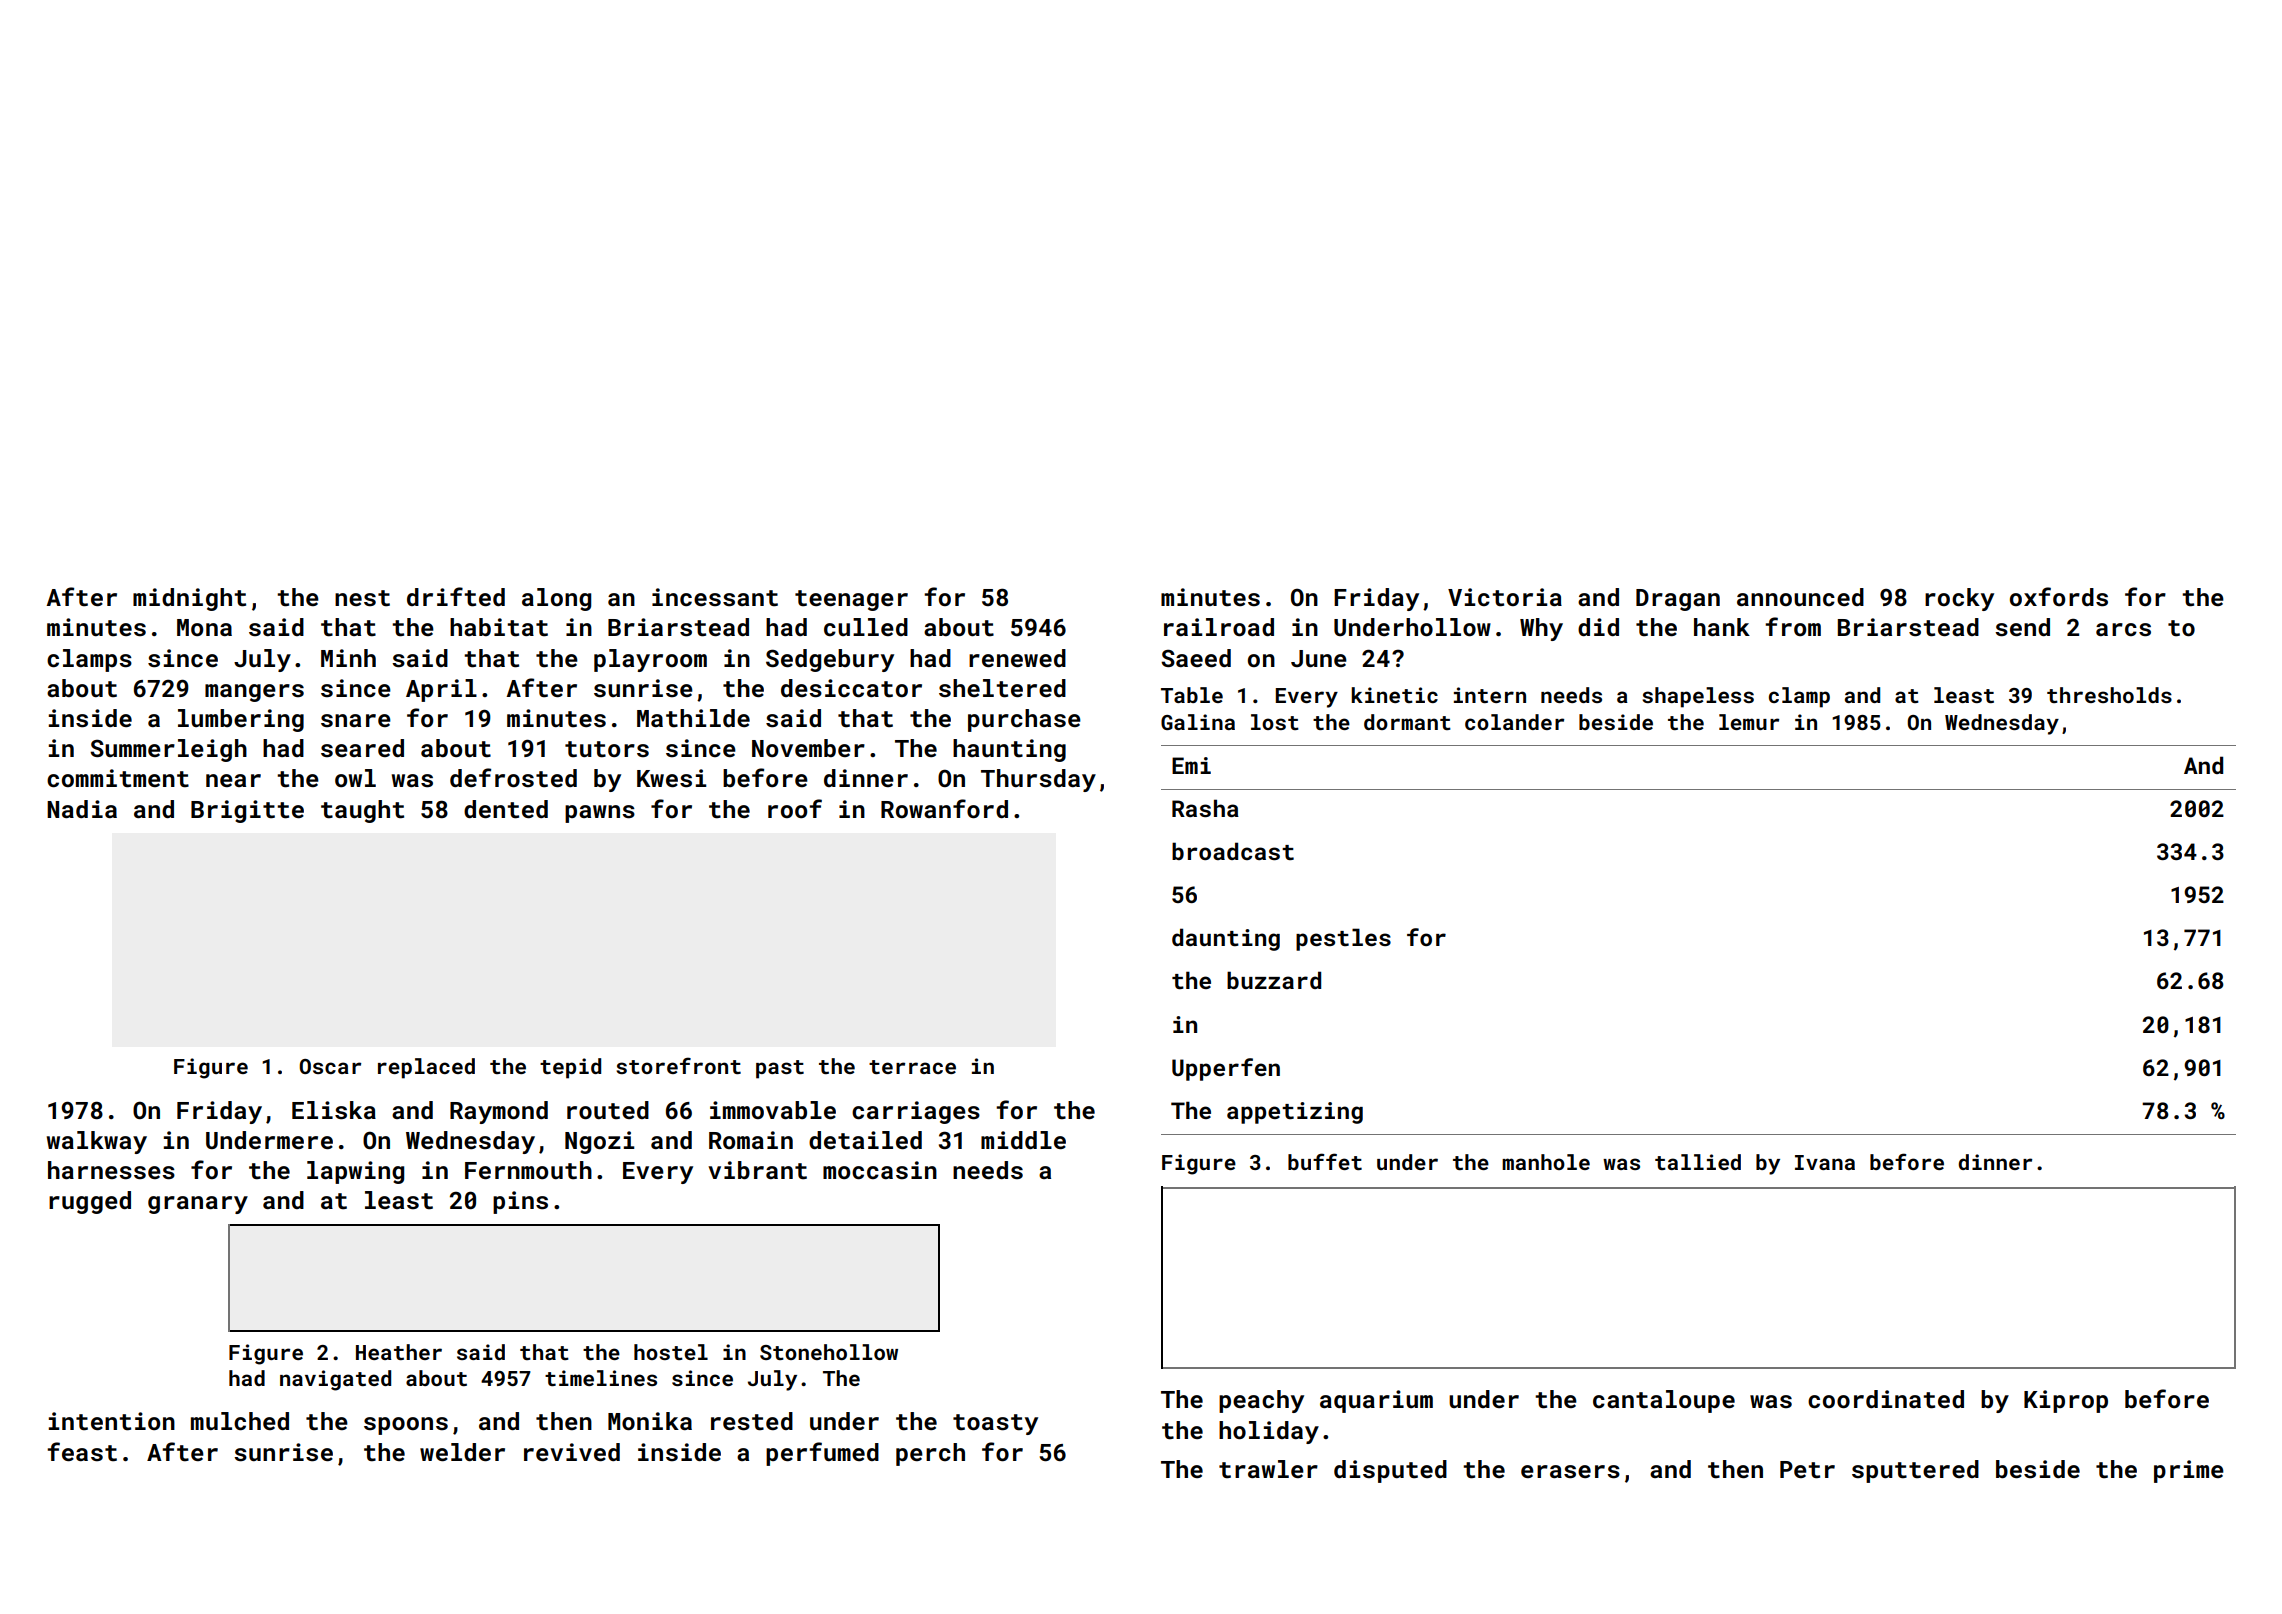 This screenshot has height=1614, width=2282. Describe the element at coordinates (650, 660) in the screenshot. I see `playroom` at that location.
